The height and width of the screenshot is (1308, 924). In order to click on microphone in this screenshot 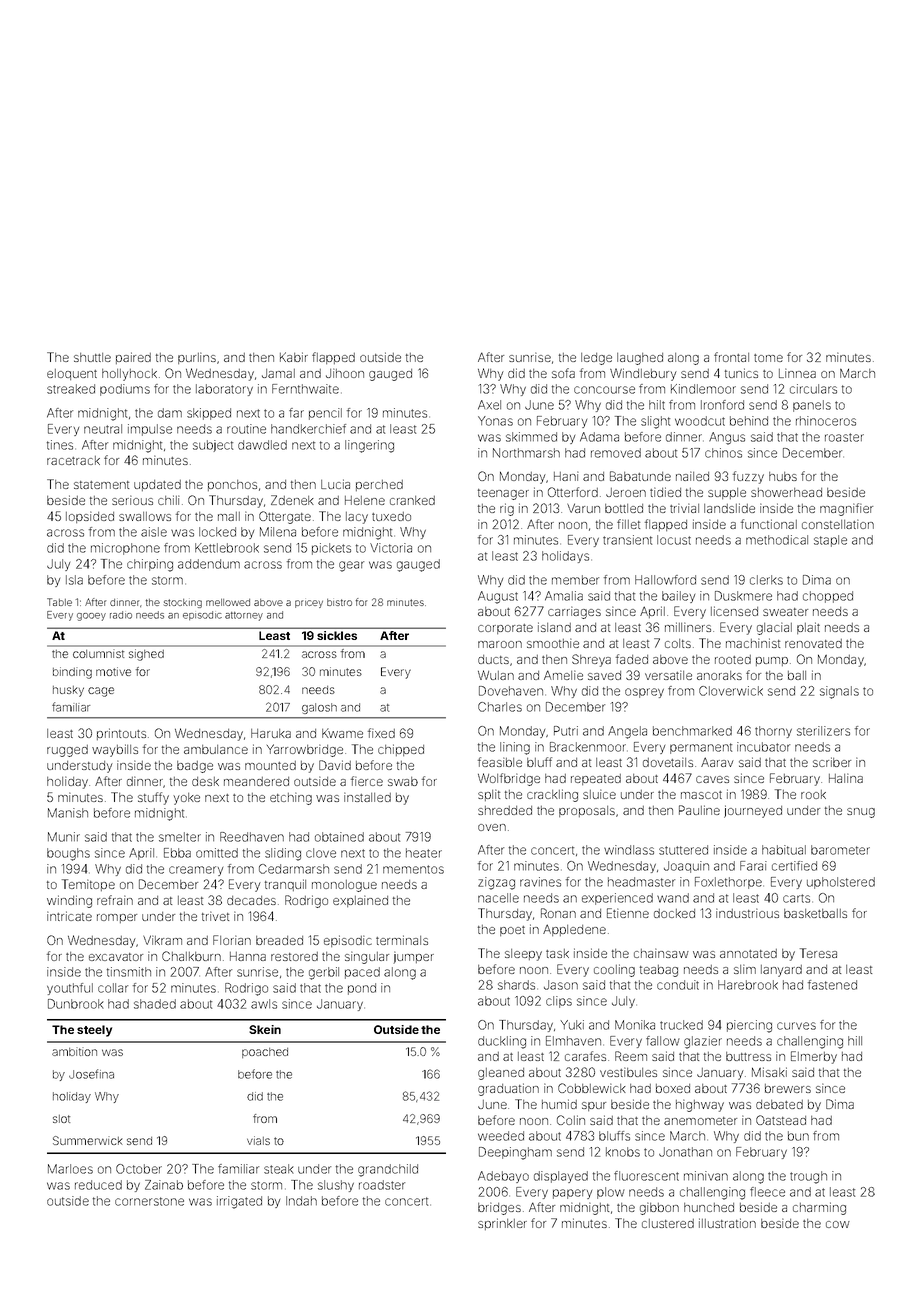, I will do `click(125, 549)`.
